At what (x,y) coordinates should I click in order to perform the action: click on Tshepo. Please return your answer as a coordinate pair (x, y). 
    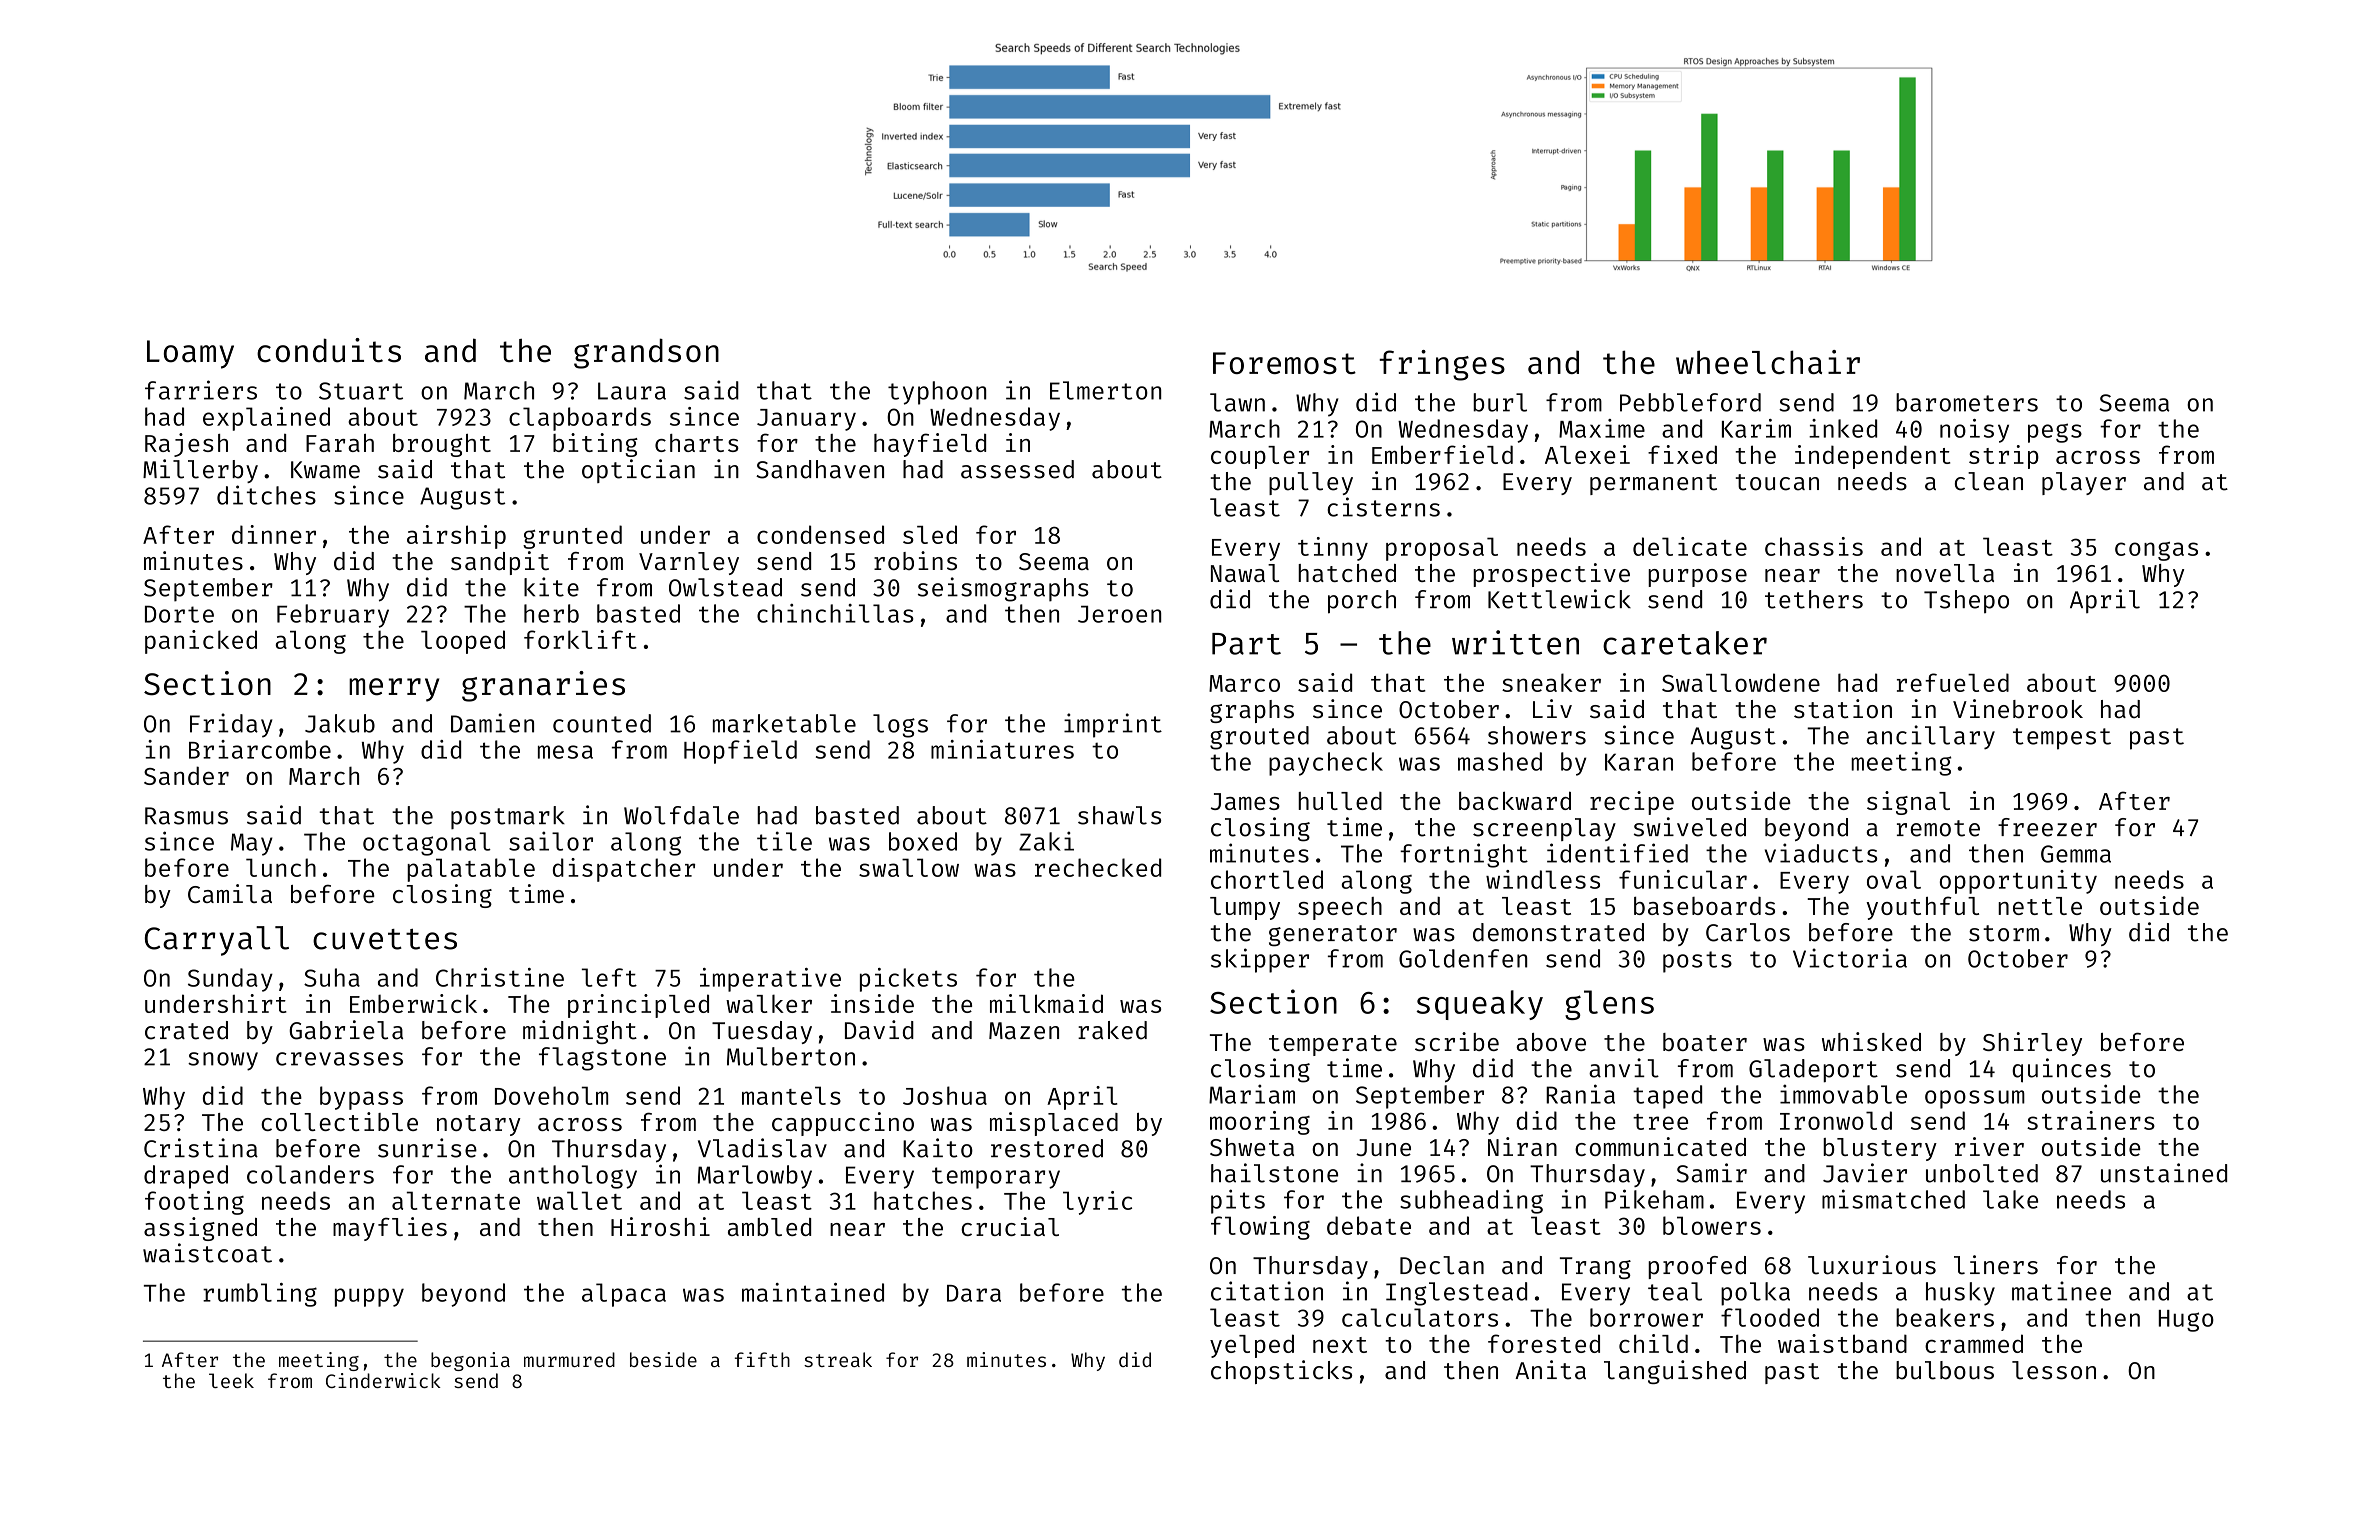
    Looking at the image, I should click on (1966, 601).
